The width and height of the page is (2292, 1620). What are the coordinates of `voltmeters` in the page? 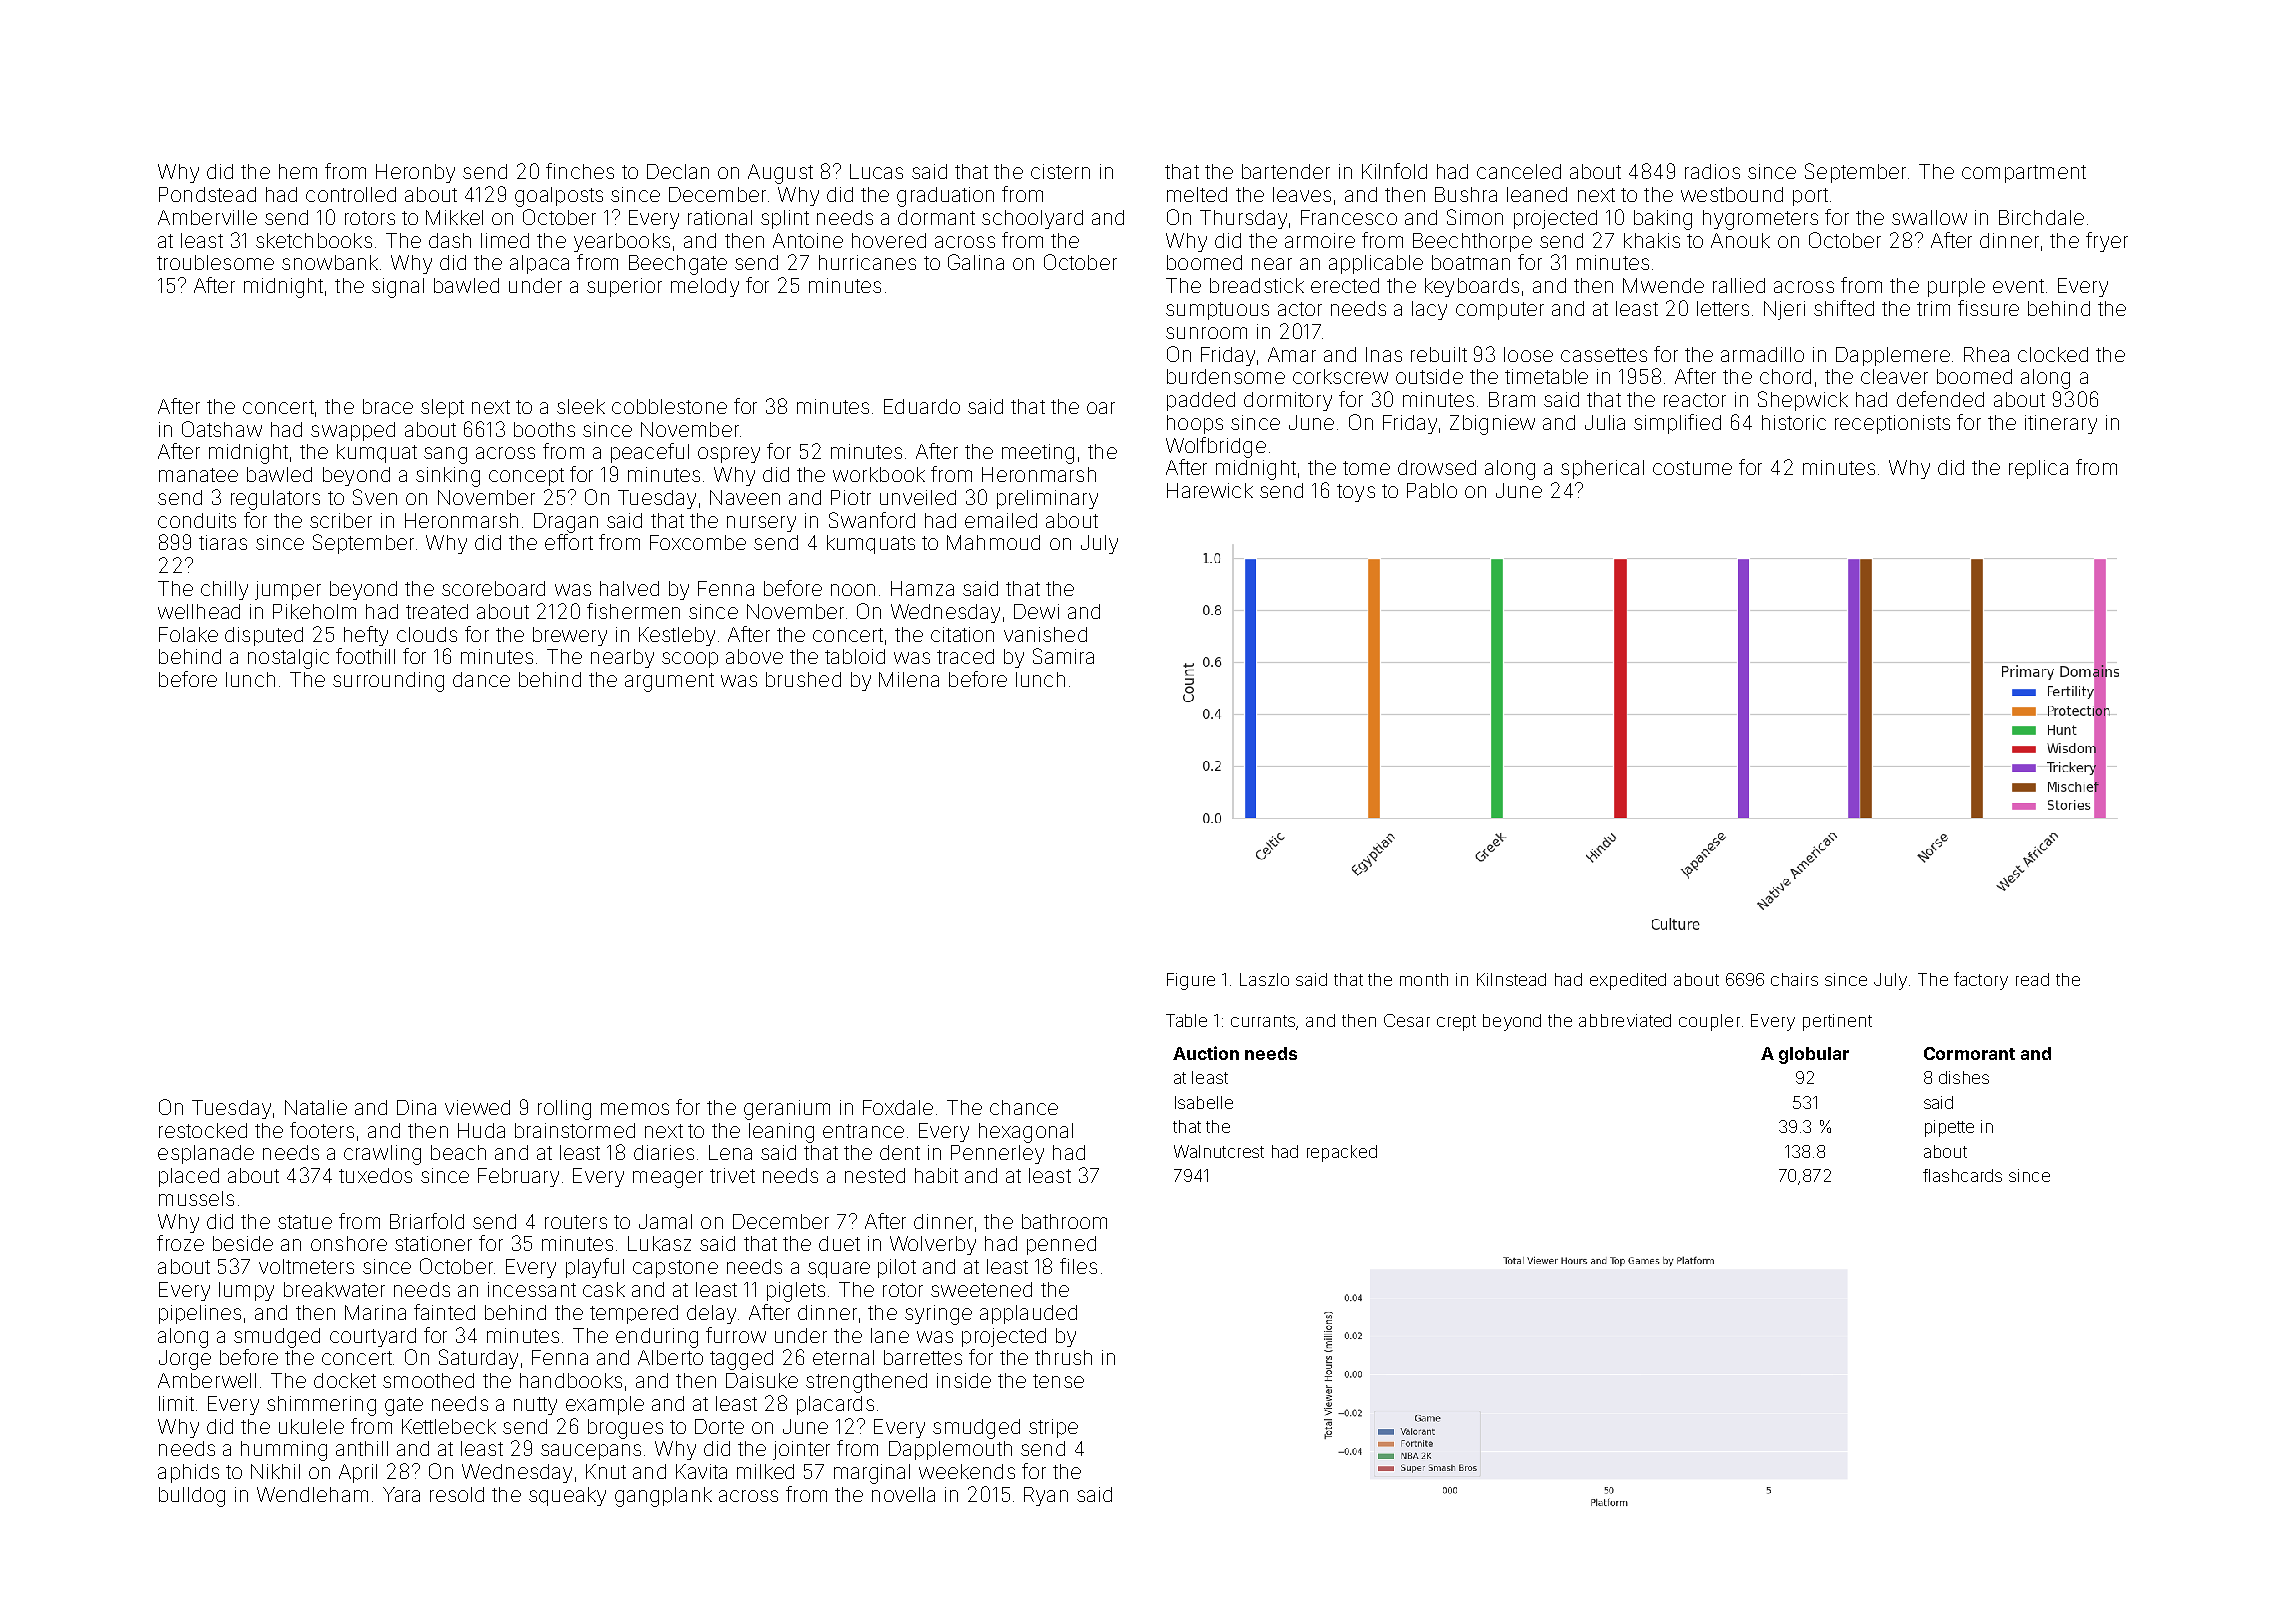 It's located at (306, 1266).
